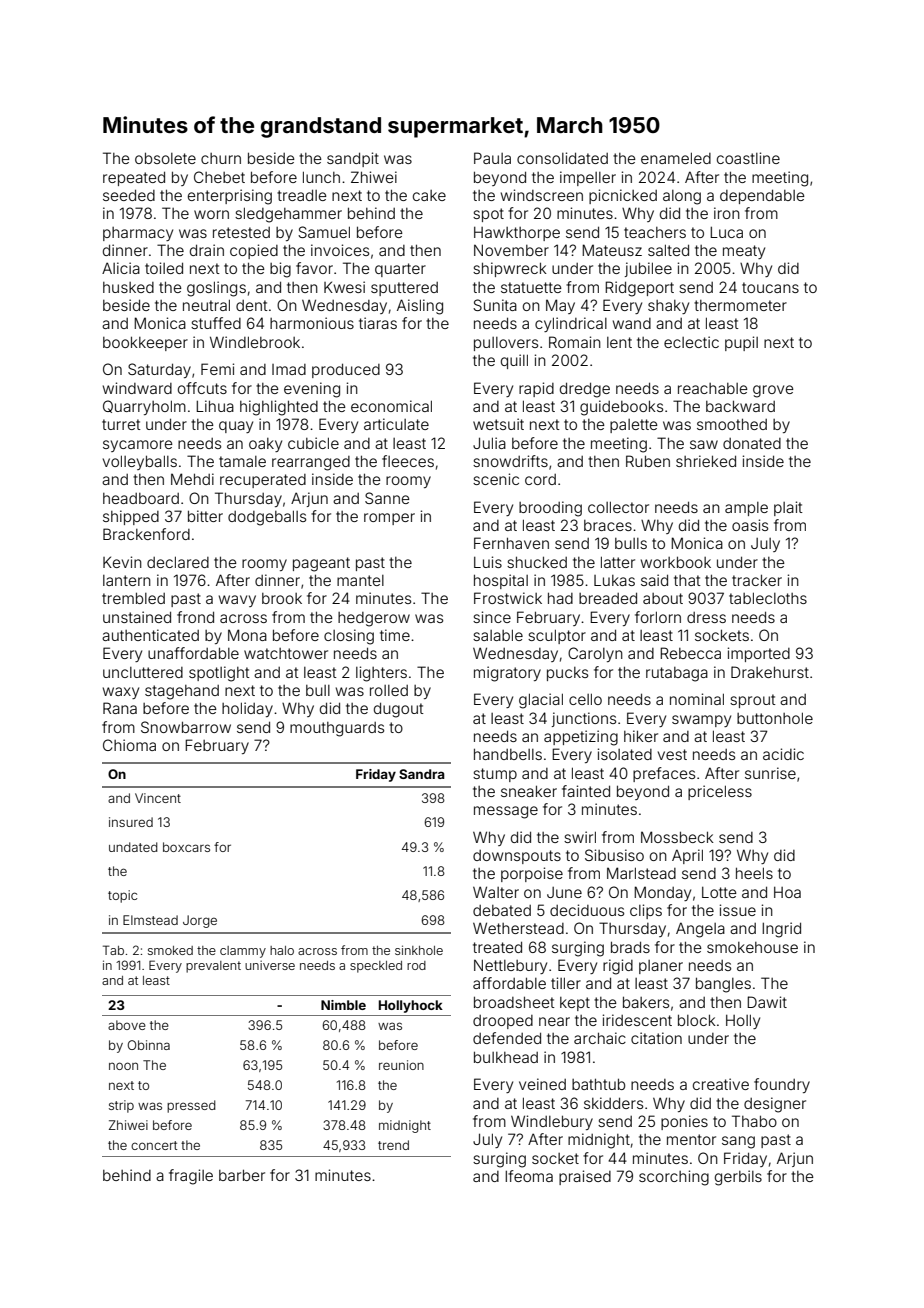 This screenshot has width=924, height=1308. What do you see at coordinates (496, 892) in the screenshot?
I see `Walter` at bounding box center [496, 892].
